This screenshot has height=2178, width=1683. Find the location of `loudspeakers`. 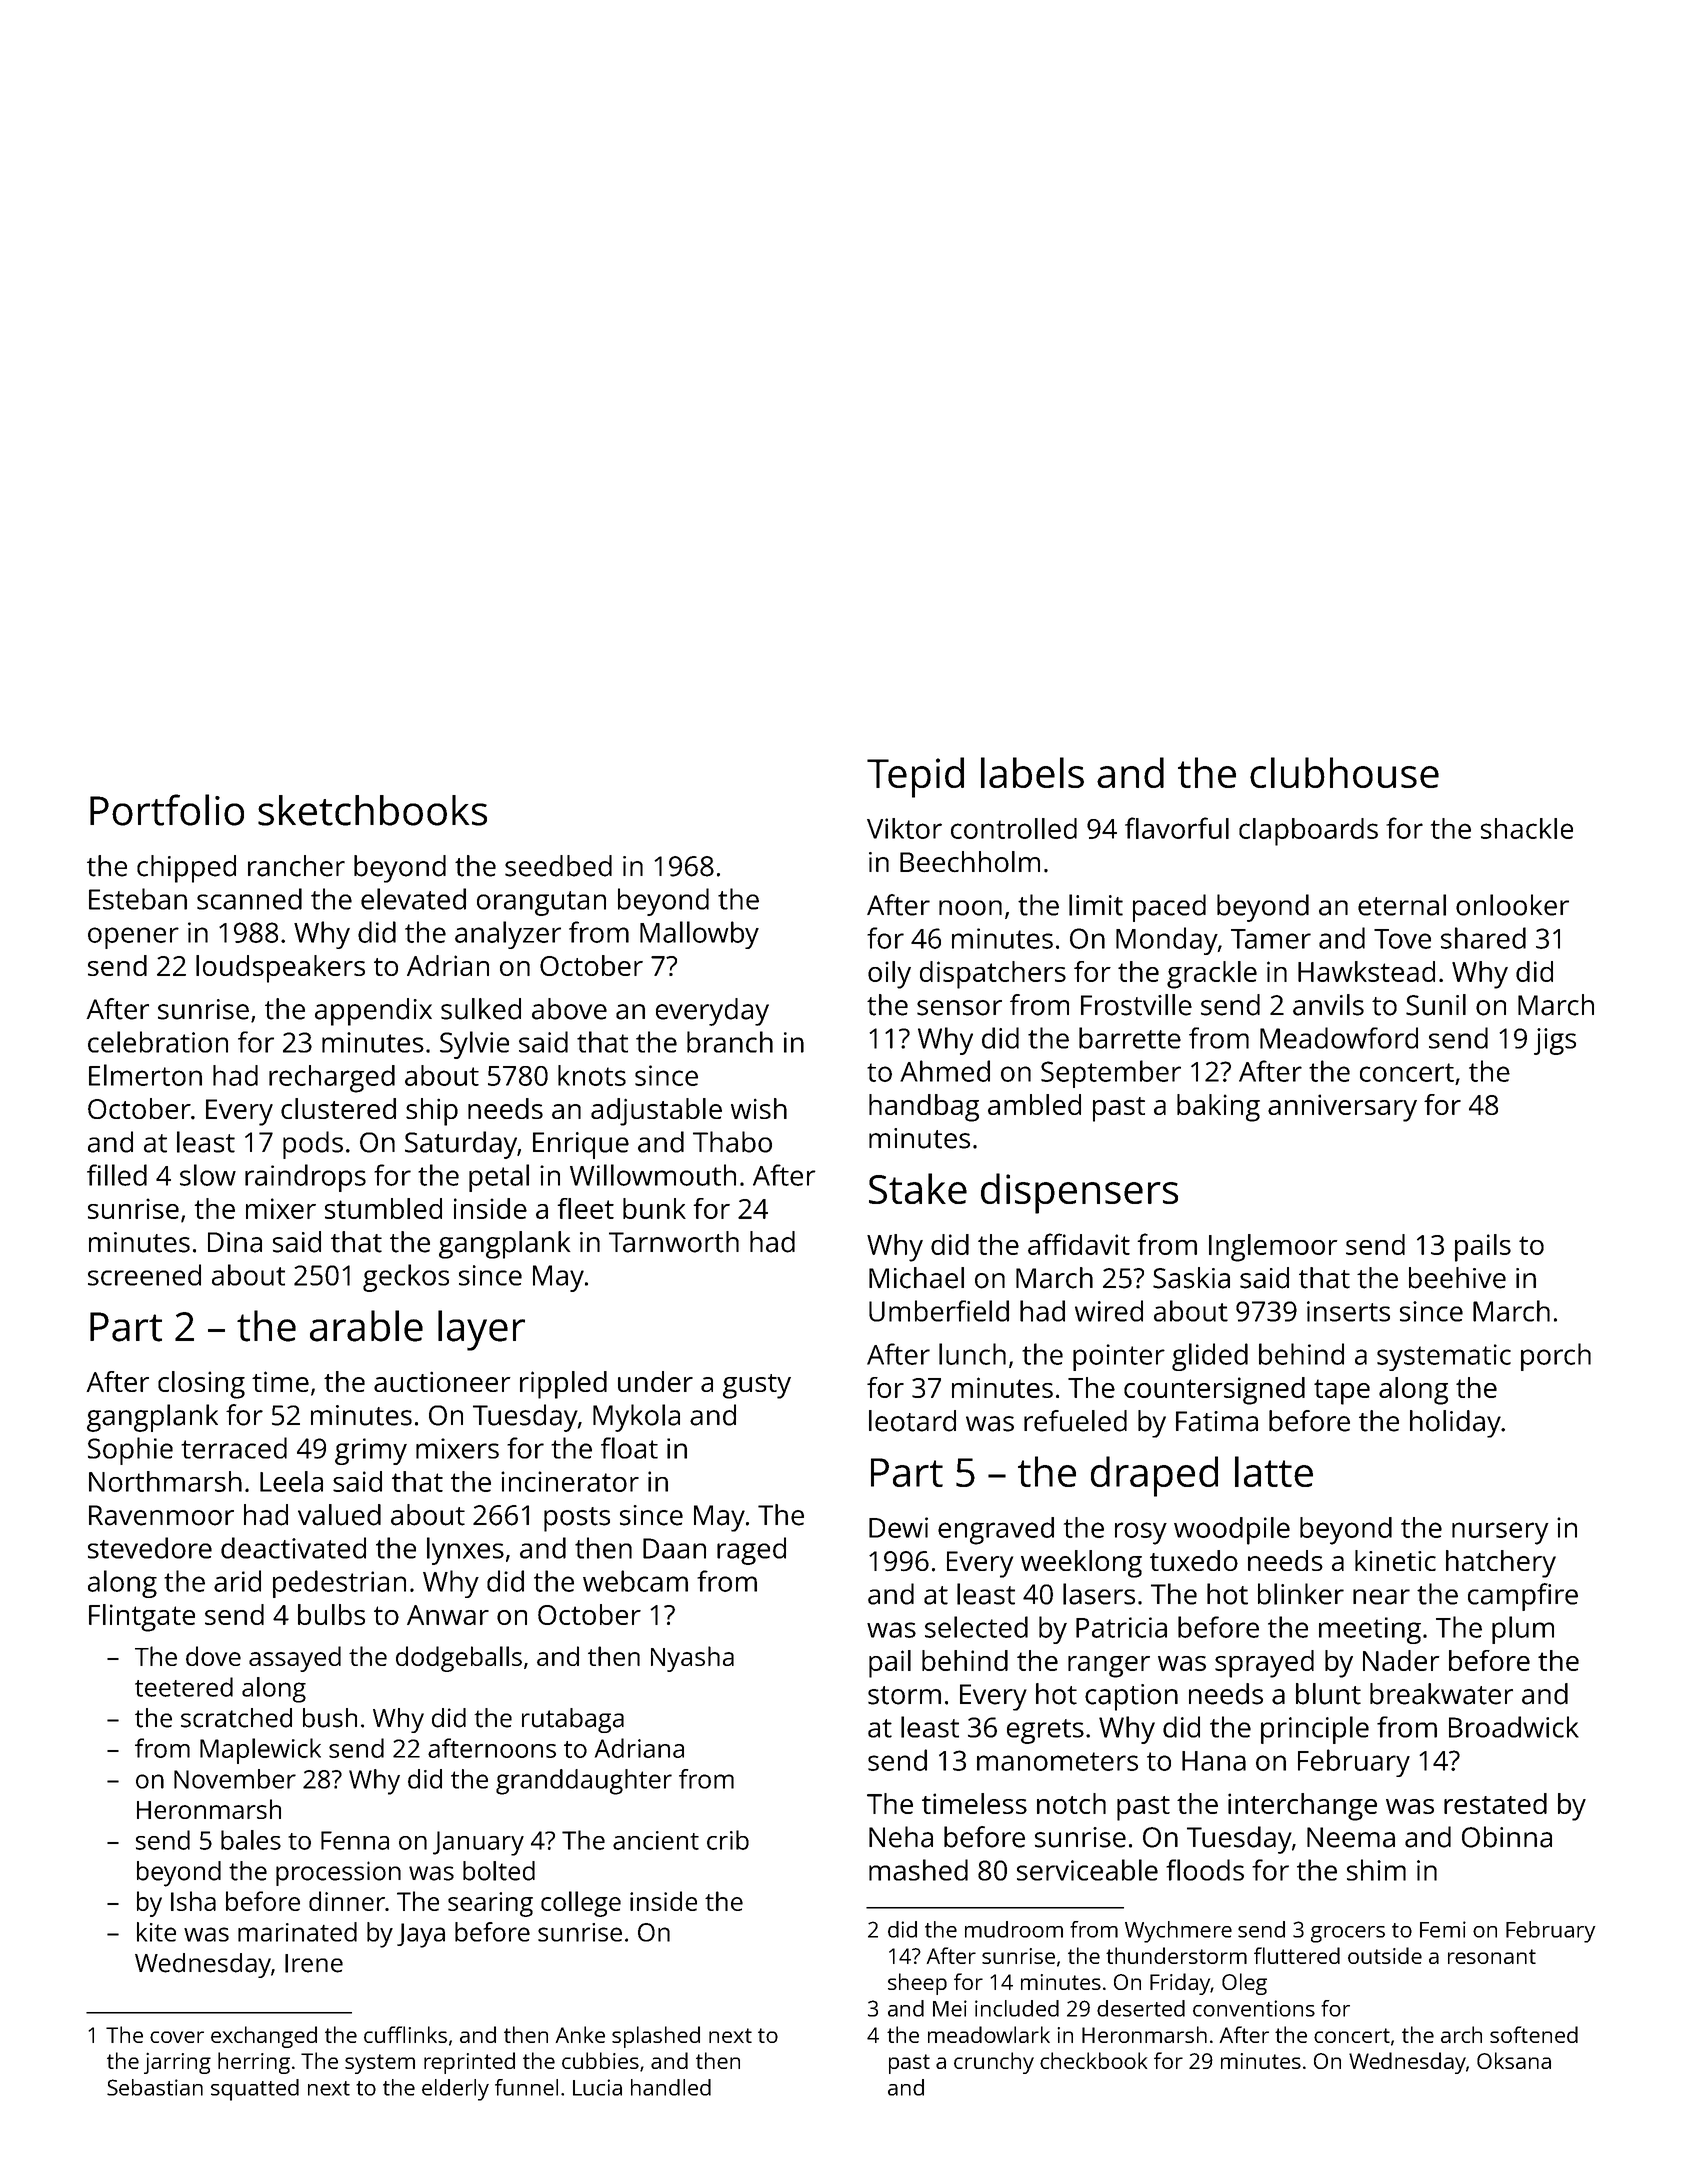

loudspeakers is located at coordinates (280, 969).
